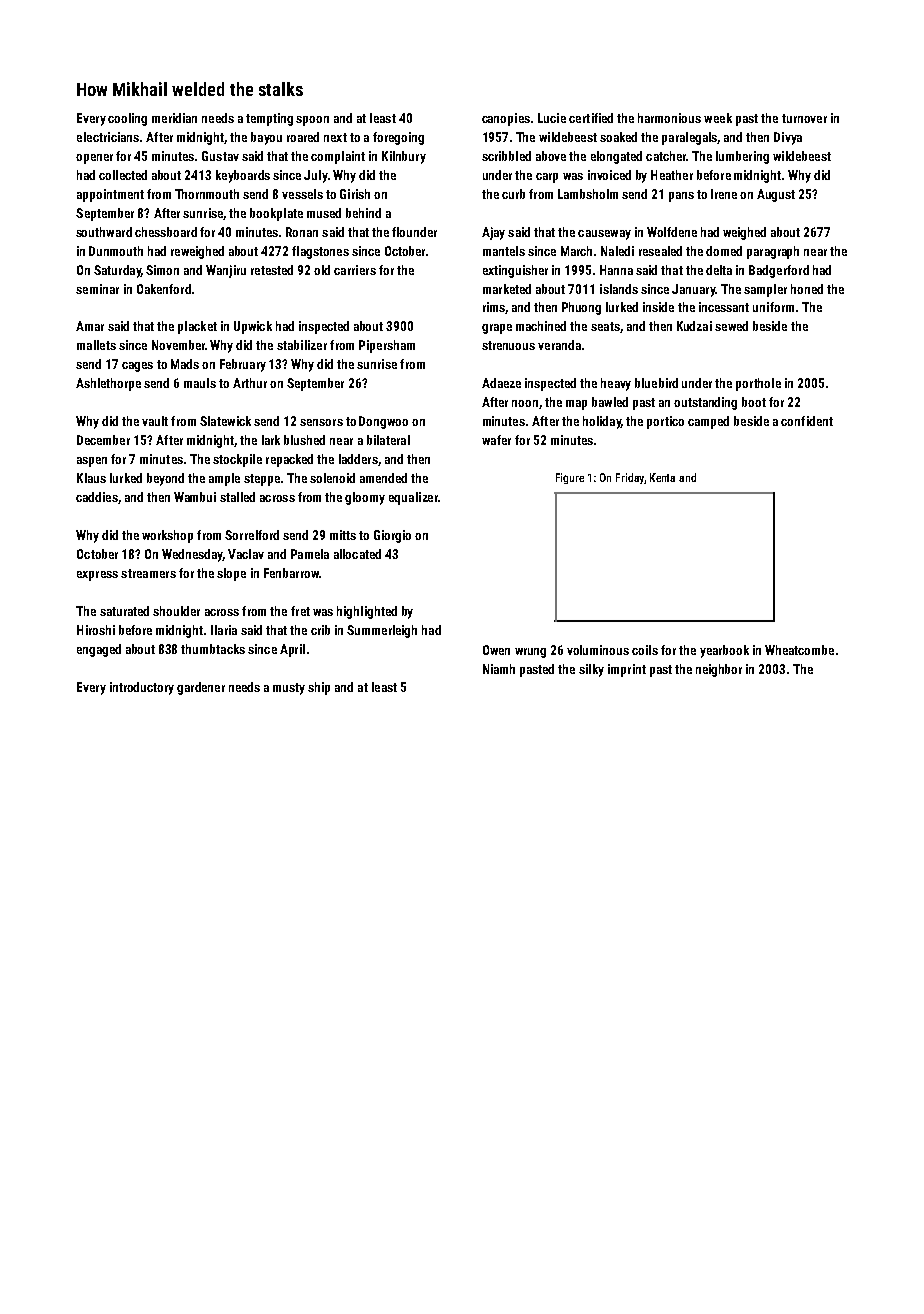 The width and height of the screenshot is (924, 1314). I want to click on certified, so click(591, 118).
